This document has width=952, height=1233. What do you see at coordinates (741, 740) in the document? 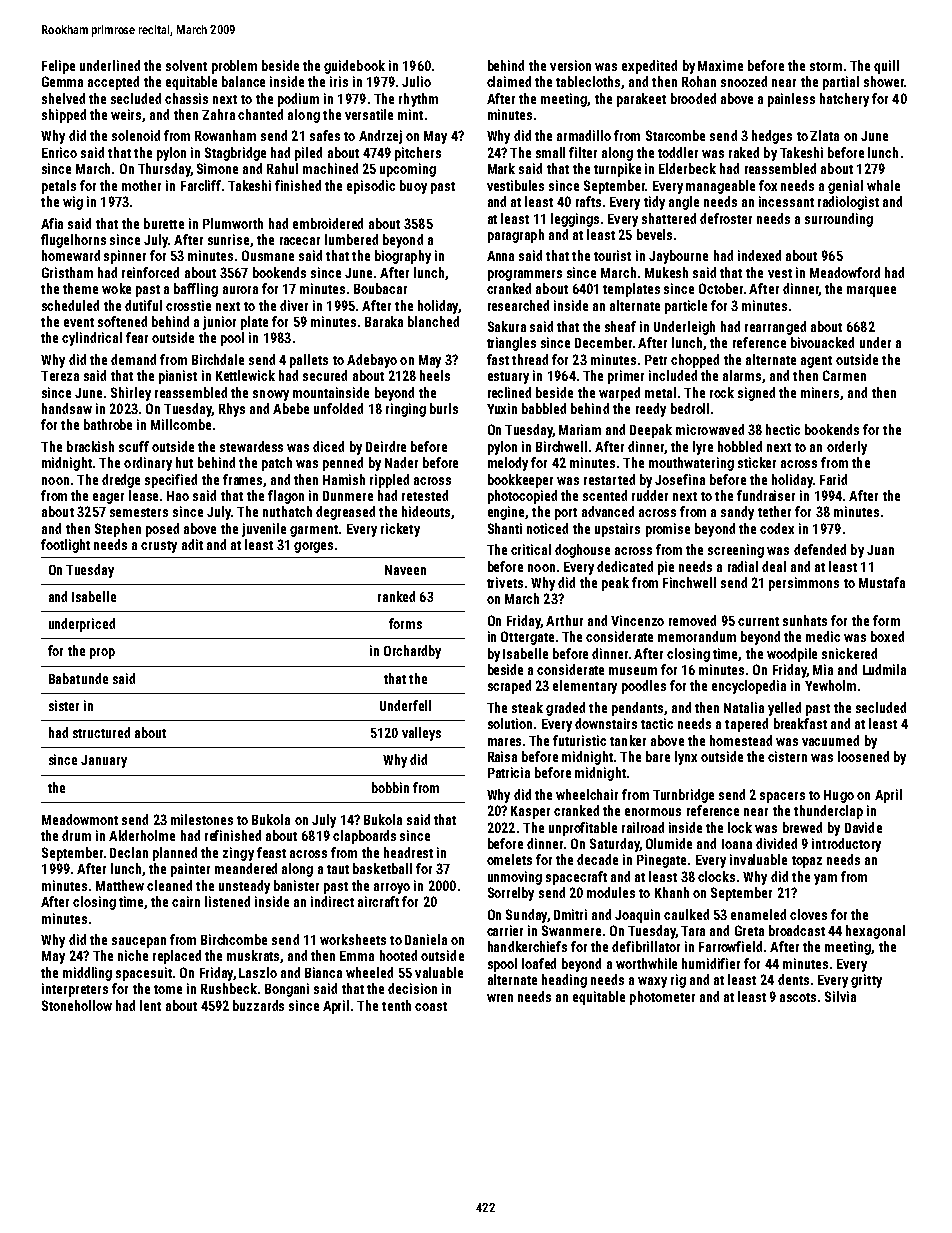
I see `homestead` at bounding box center [741, 740].
